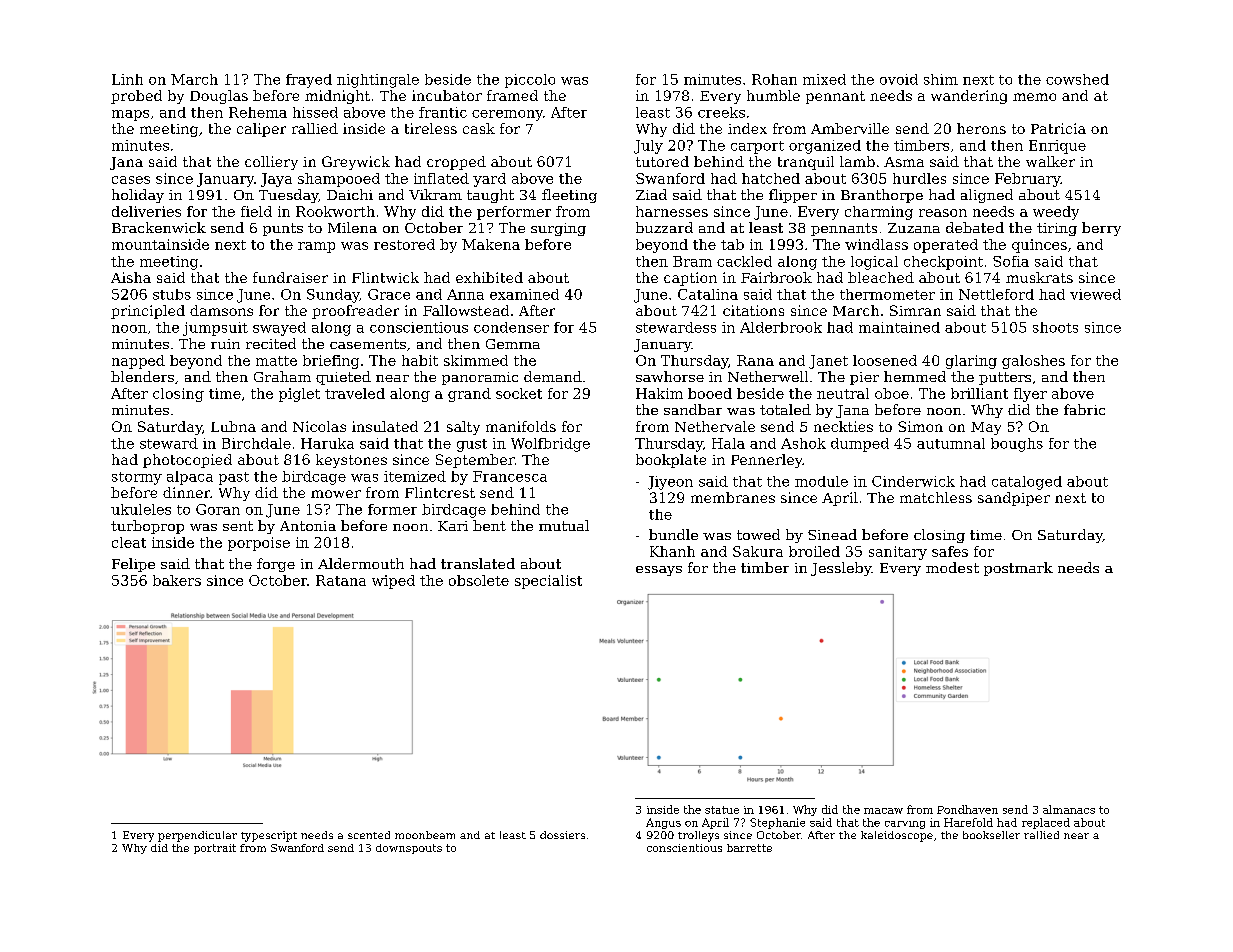  Describe the element at coordinates (722, 810) in the page. I see `statue` at that location.
